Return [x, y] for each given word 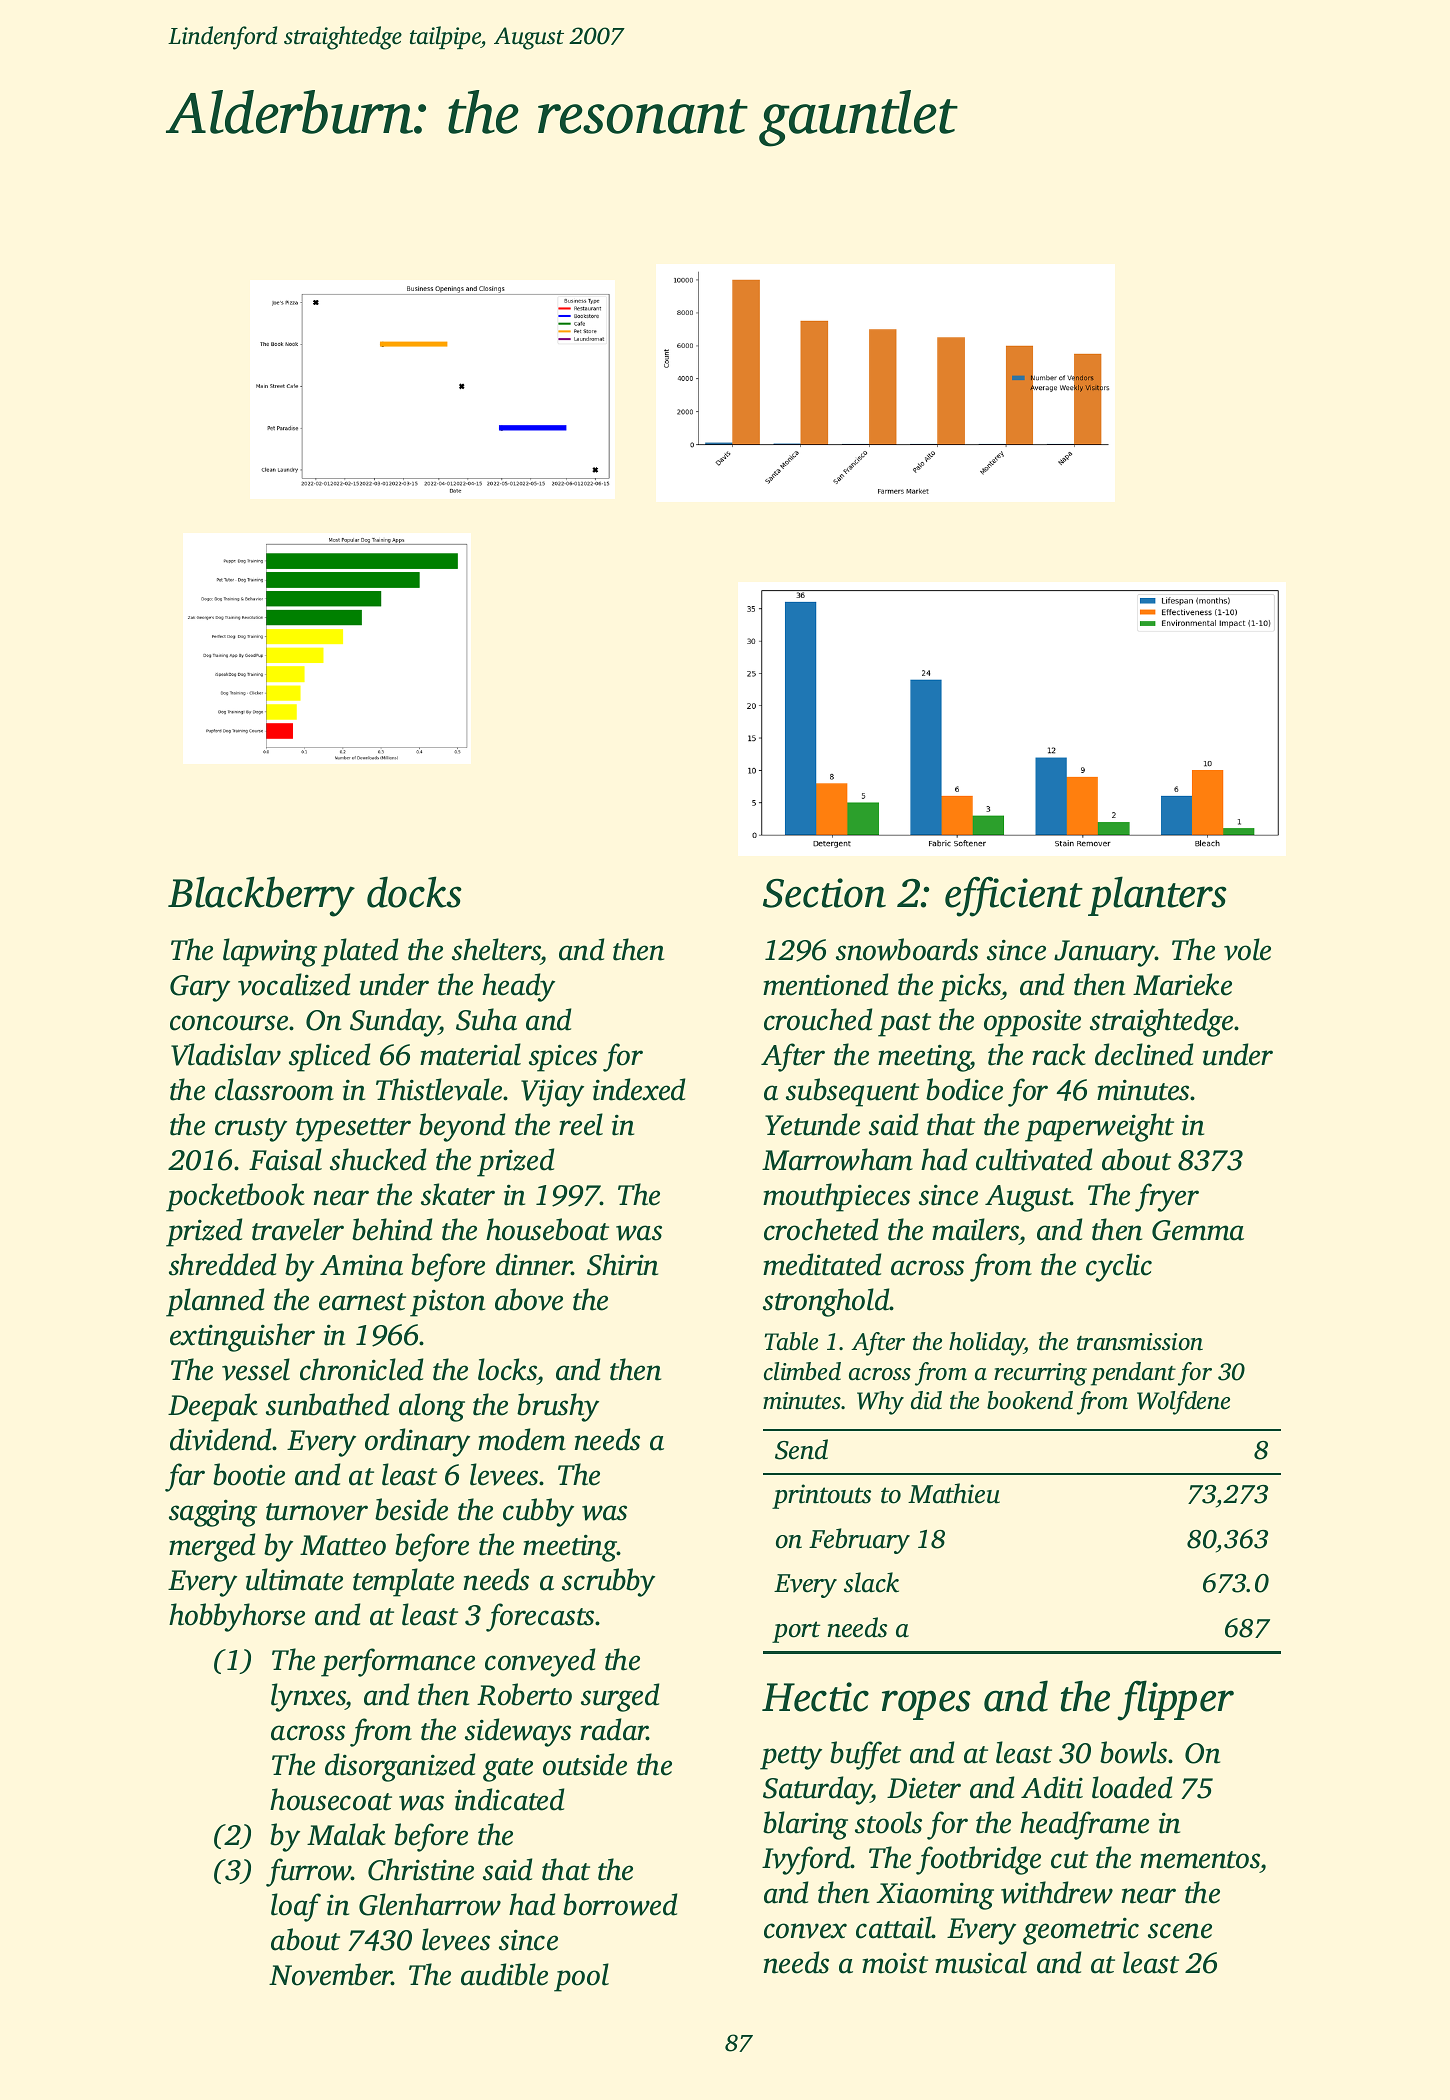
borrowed [620, 1904]
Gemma [1198, 1230]
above [529, 1299]
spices [563, 1058]
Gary [200, 988]
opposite [1032, 1023]
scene [1180, 1931]
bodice [964, 1089]
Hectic [815, 1697]
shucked [378, 1159]
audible [504, 1974]
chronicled [361, 1369]
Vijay [552, 1093]
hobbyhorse [237, 1617]
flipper [1175, 1700]
